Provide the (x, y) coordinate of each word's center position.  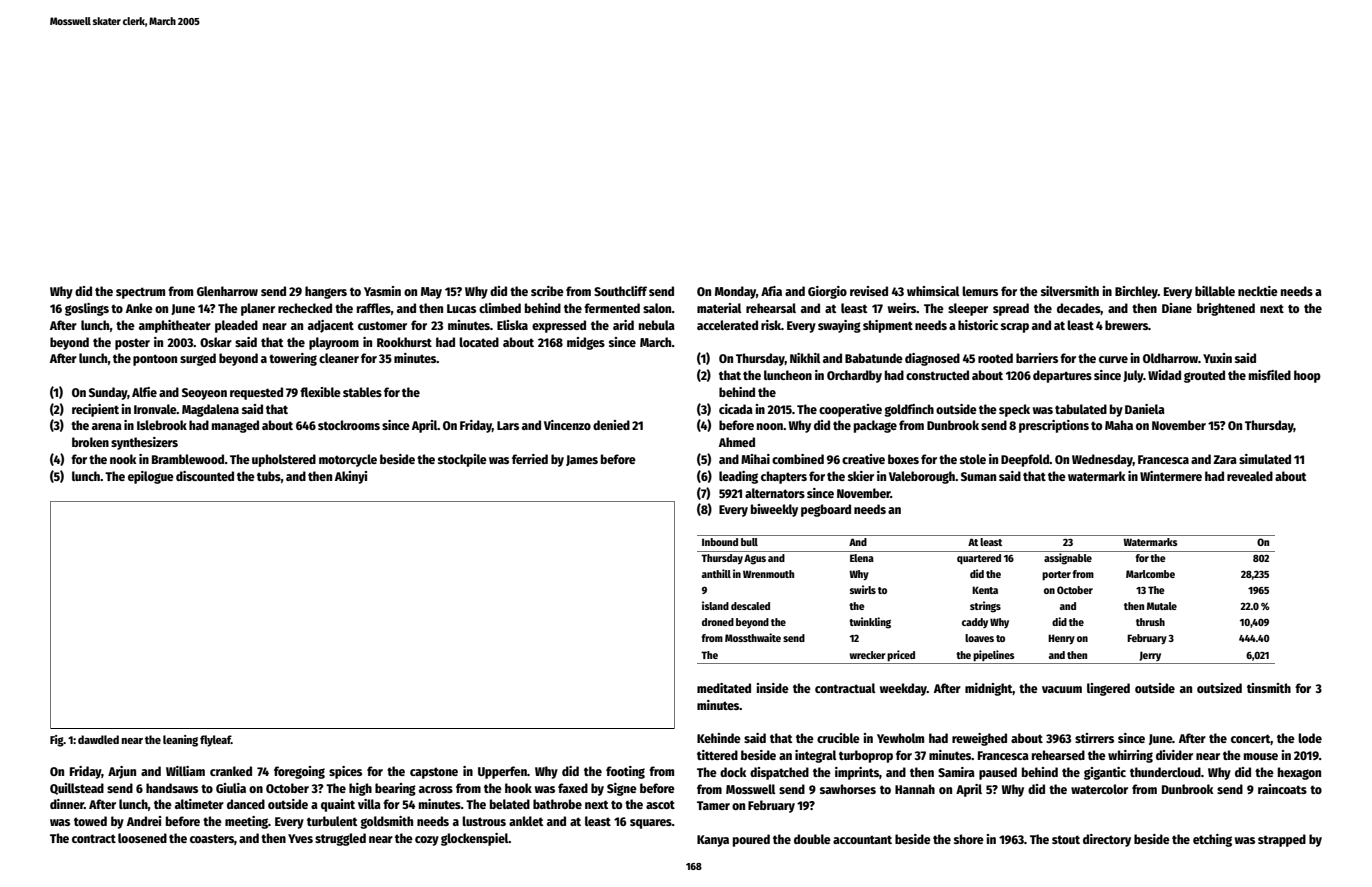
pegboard (826, 510)
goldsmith (386, 822)
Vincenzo (567, 425)
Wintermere (1171, 476)
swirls (863, 589)
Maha (1119, 425)
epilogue (151, 477)
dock (733, 772)
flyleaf (215, 741)
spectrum (140, 293)
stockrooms (349, 425)
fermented (612, 308)
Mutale (1162, 606)
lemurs (980, 291)
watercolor (1099, 789)
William (185, 771)
